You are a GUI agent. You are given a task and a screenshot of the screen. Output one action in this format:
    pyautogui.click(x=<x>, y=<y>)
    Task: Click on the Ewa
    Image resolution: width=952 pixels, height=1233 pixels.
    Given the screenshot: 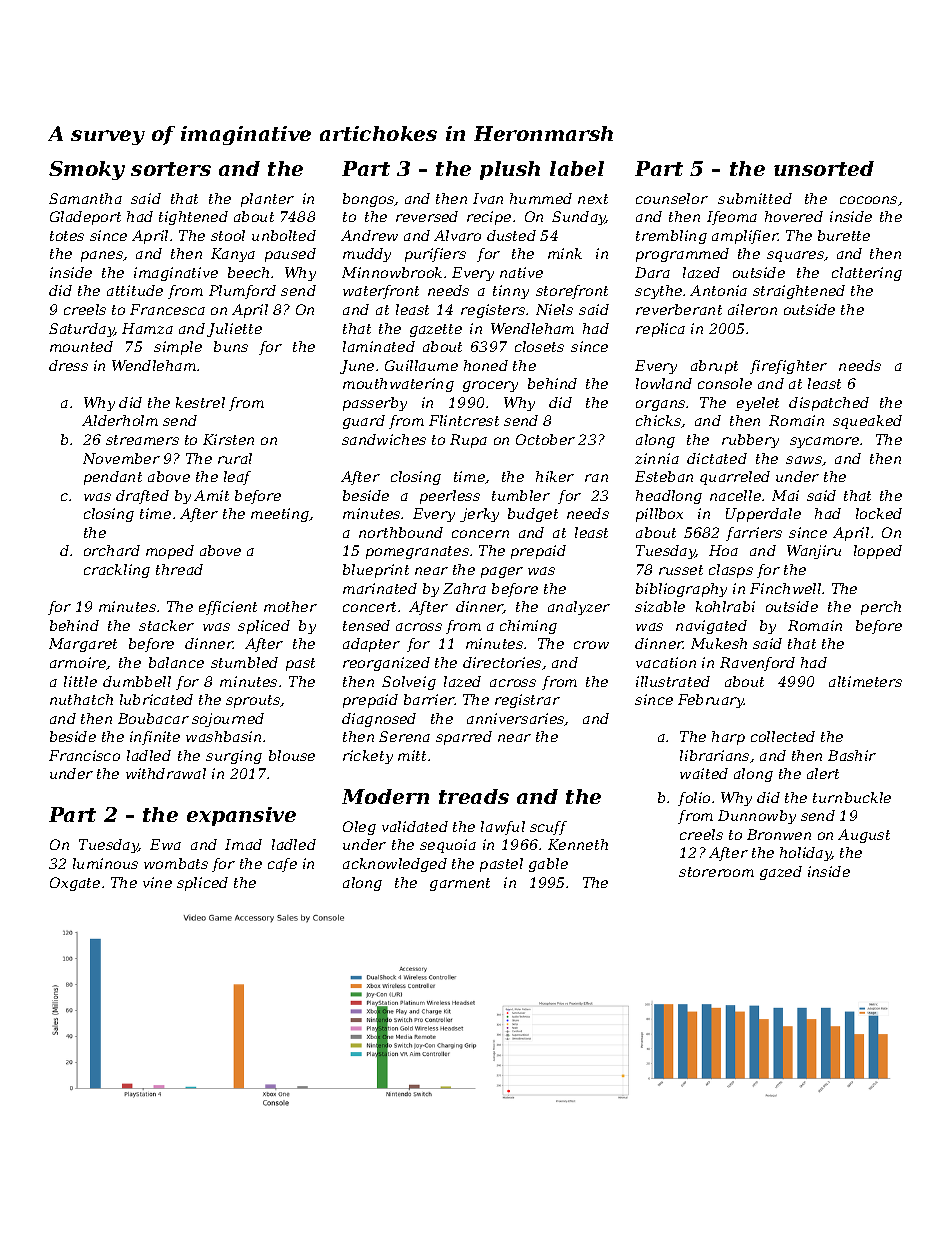 What is the action you would take?
    pyautogui.click(x=165, y=844)
